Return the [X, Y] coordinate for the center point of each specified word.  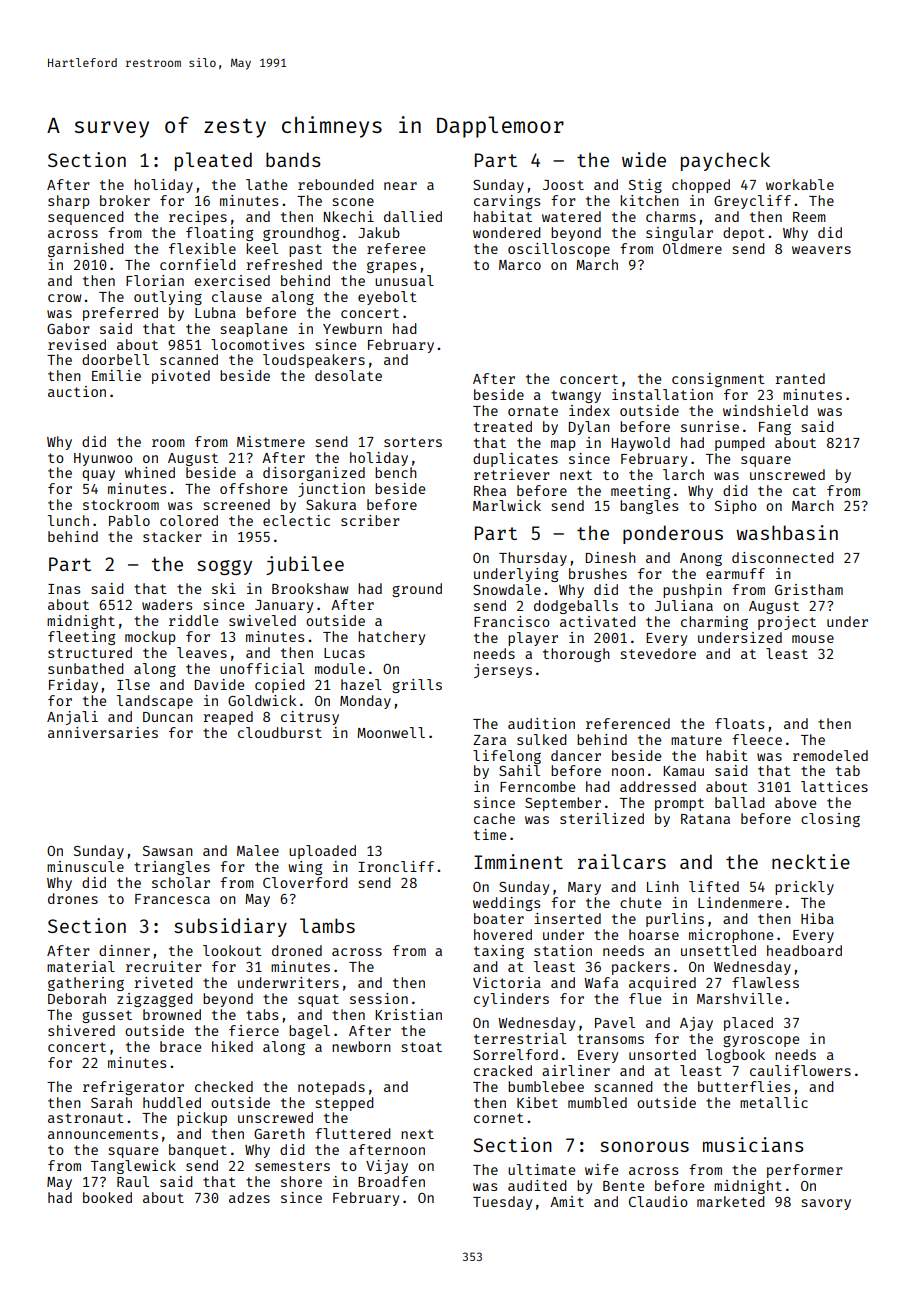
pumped [740, 444]
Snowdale [507, 589]
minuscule [85, 866]
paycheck [725, 161]
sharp [69, 202]
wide [644, 159]
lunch [68, 520]
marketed [731, 1201]
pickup [202, 1119]
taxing [499, 952]
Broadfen [391, 1181]
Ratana [705, 819]
